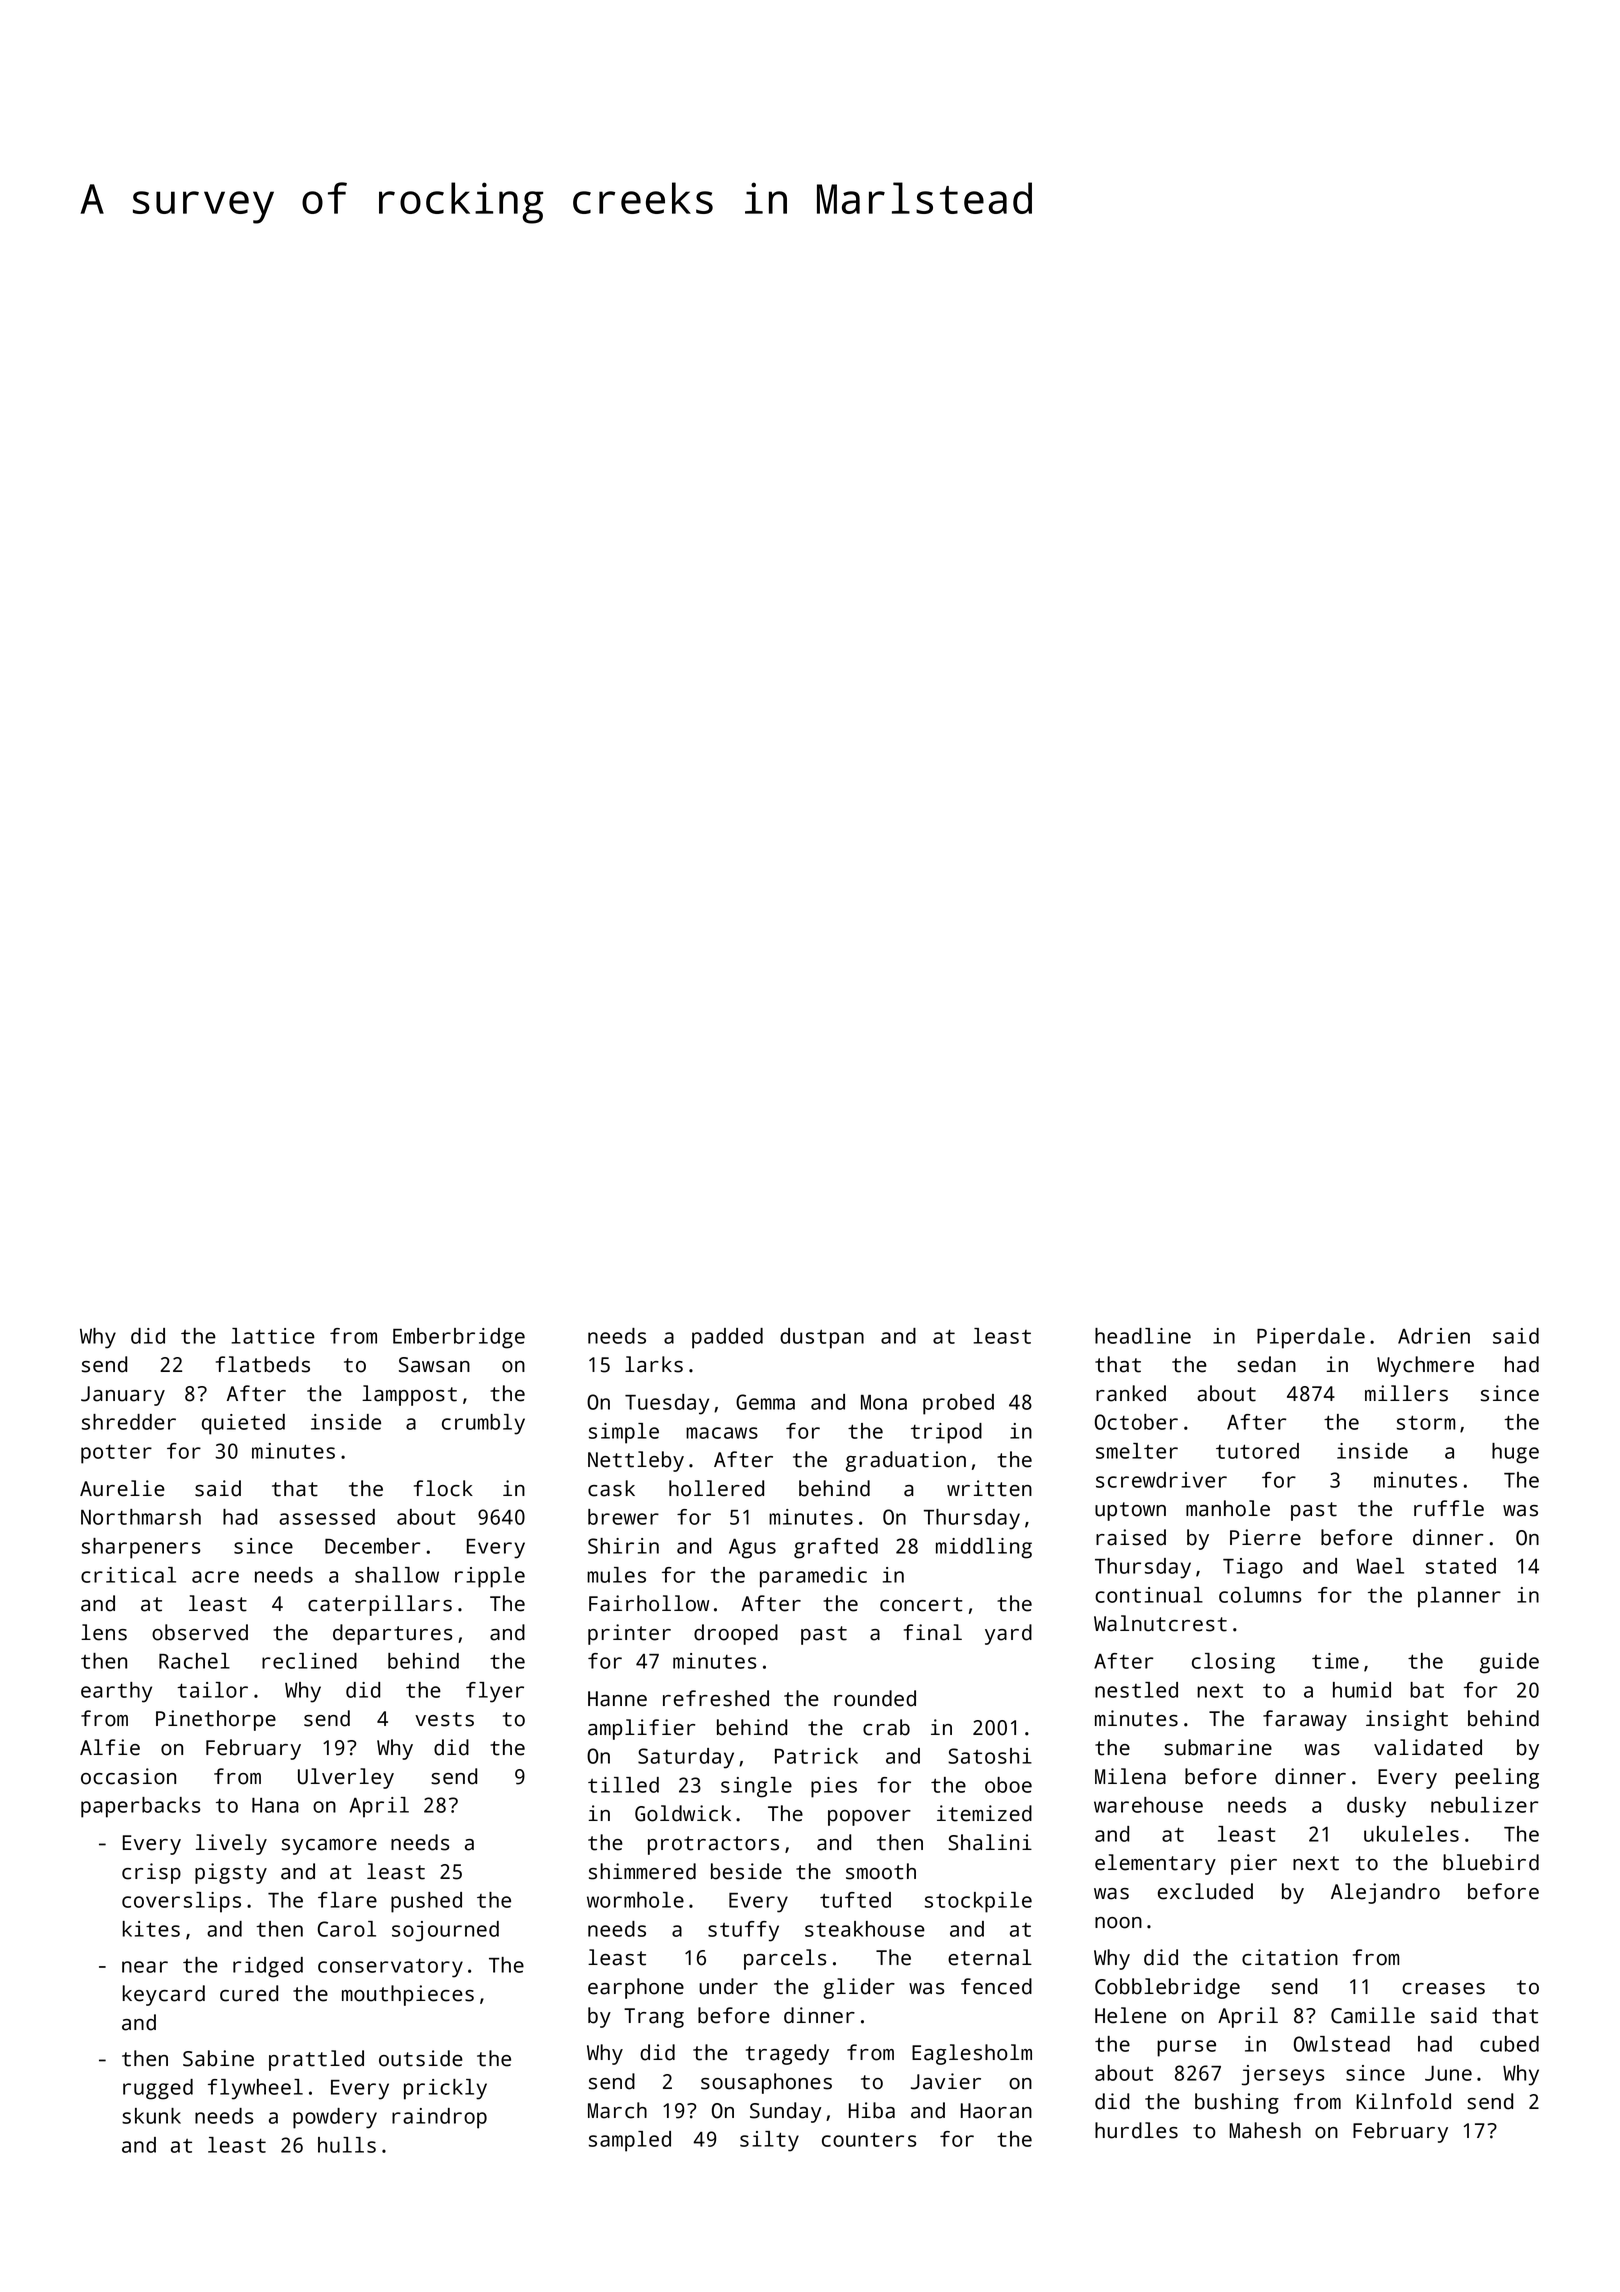 Image resolution: width=1620 pixels, height=2292 pixels. Describe the element at coordinates (727, 1338) in the screenshot. I see `padded` at that location.
